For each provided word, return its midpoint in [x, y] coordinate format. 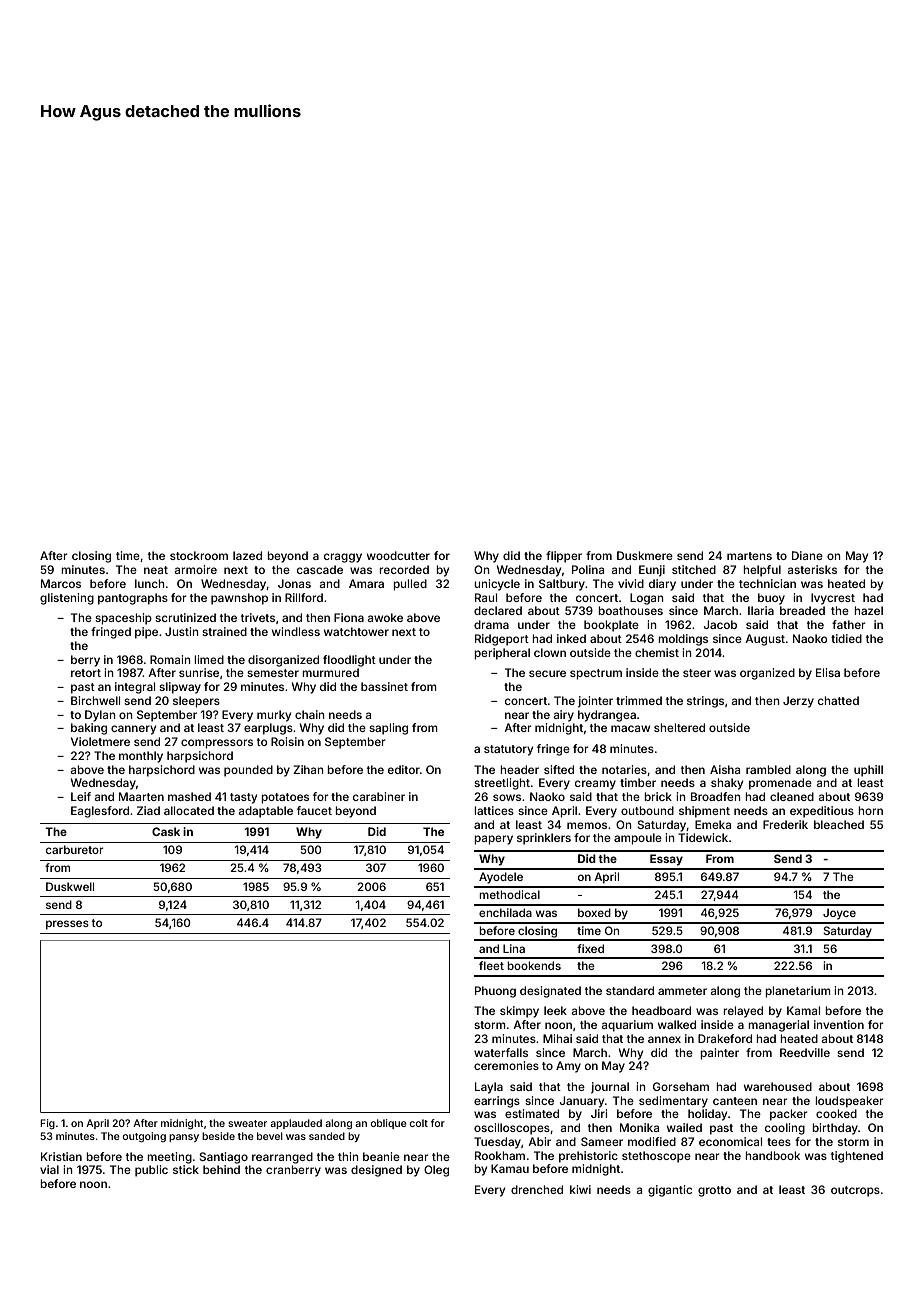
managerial [778, 1026]
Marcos [61, 583]
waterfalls [501, 1052]
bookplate [611, 626]
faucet [314, 810]
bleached [839, 824]
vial [49, 1169]
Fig [47, 1124]
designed [376, 1171]
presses [67, 925]
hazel [868, 610]
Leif [81, 796]
